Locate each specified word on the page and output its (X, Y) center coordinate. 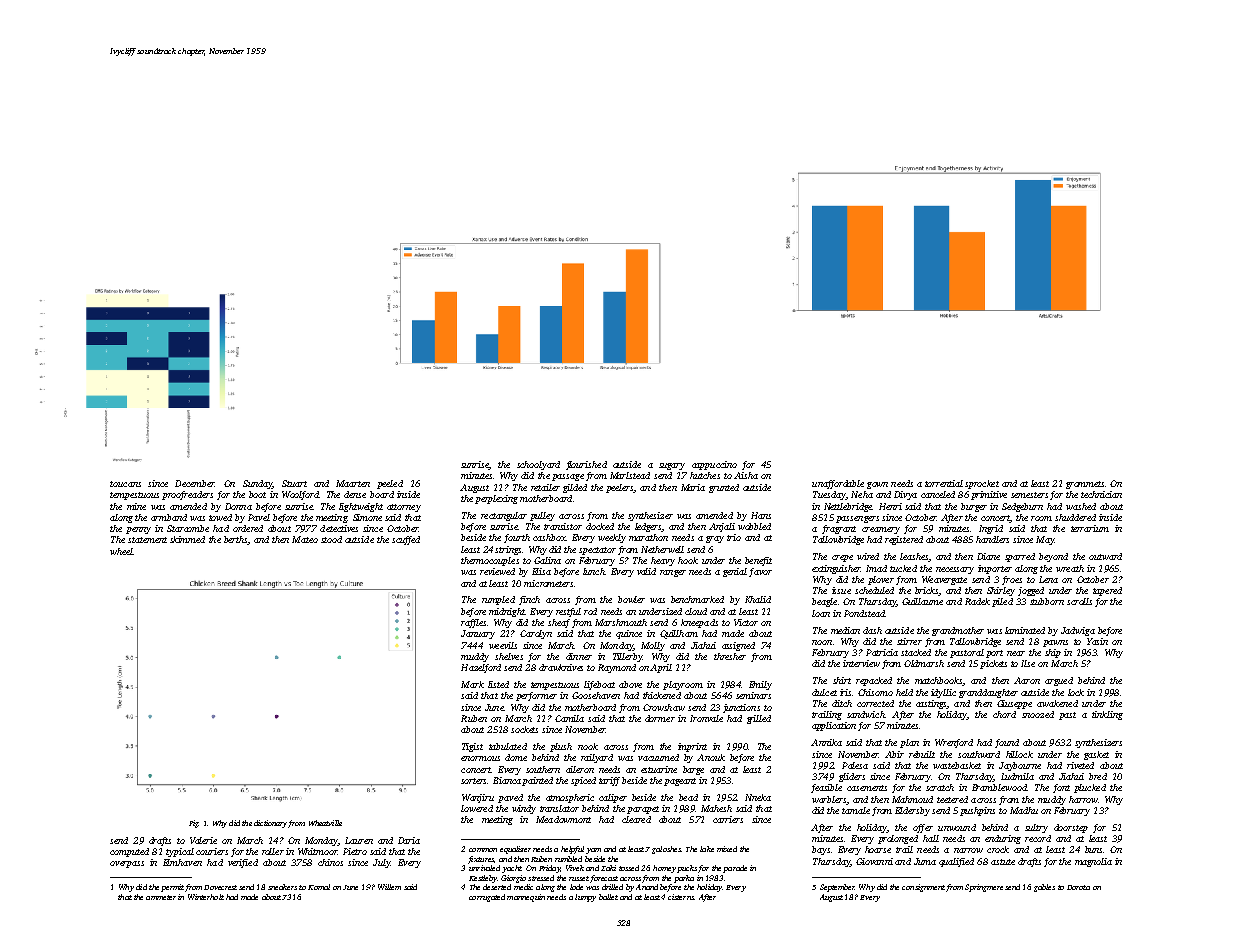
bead (688, 797)
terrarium (1090, 528)
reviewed (497, 571)
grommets (1085, 485)
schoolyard (538, 465)
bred (1098, 776)
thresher (730, 656)
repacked (874, 681)
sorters (474, 781)
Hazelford (481, 668)
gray (715, 539)
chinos (330, 862)
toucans (125, 484)
